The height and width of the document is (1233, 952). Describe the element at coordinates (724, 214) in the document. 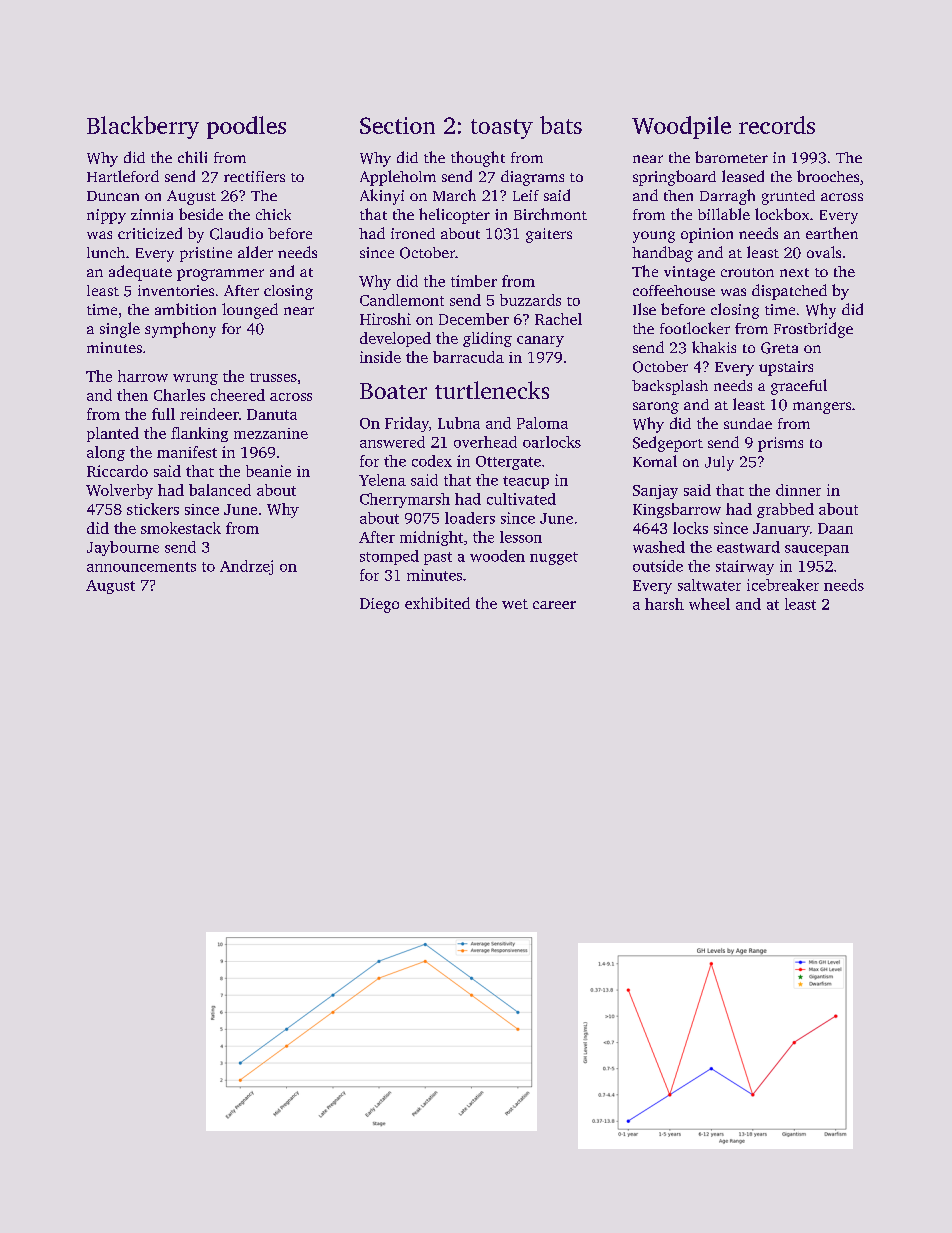

I see `billable` at that location.
